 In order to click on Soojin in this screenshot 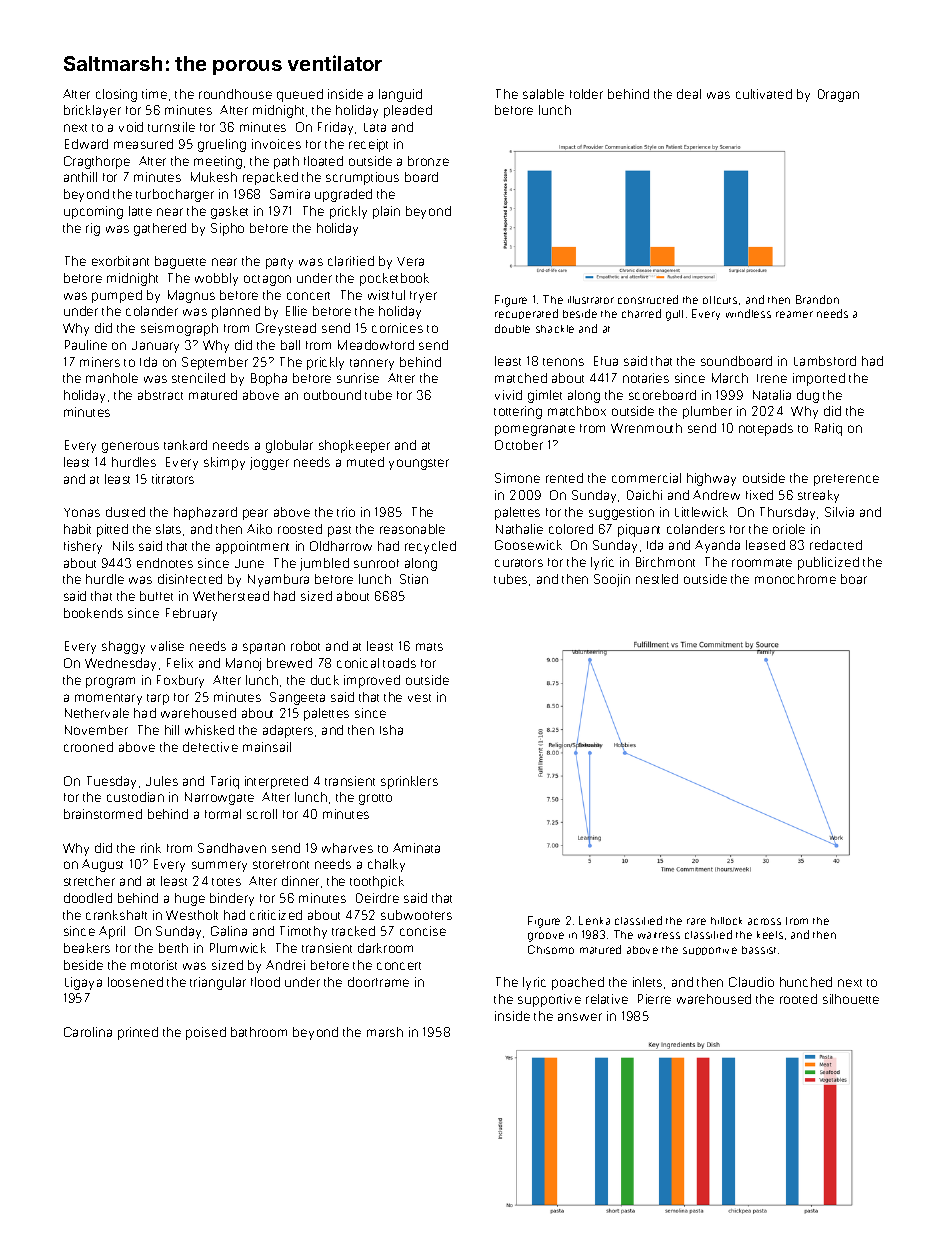, I will do `click(612, 580)`.
